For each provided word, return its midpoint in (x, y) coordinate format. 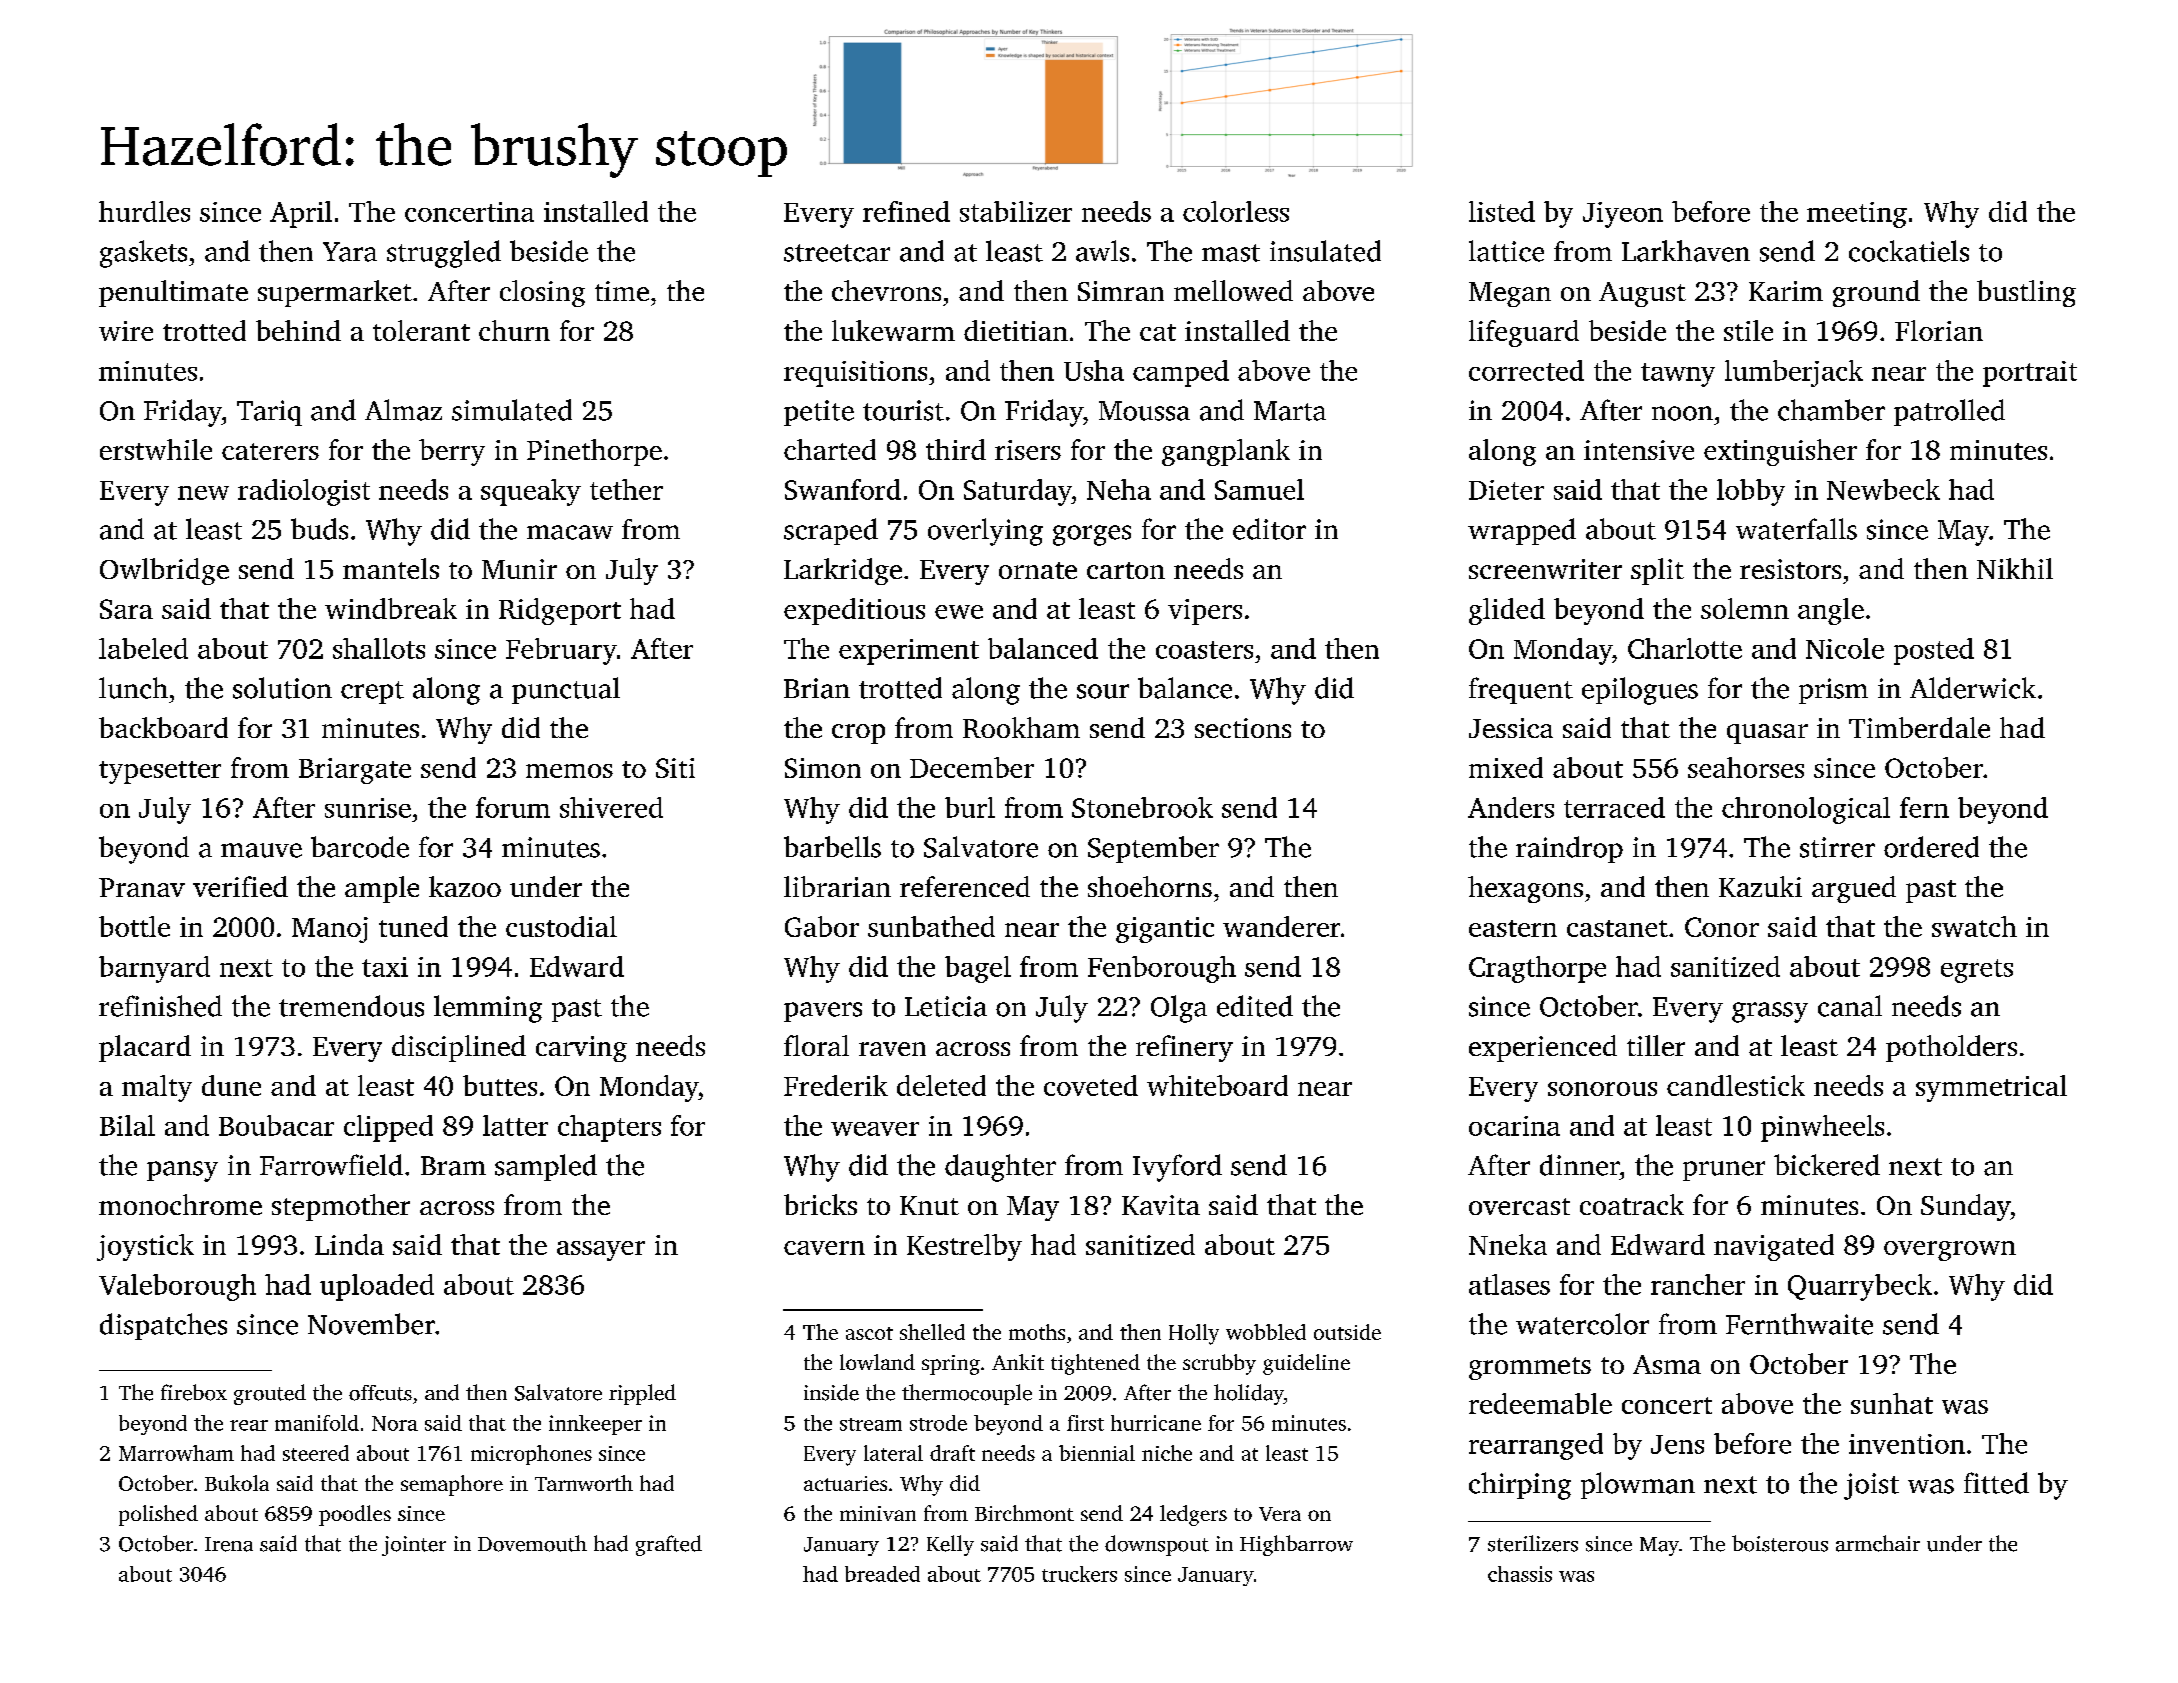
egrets (1977, 971)
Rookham (1021, 727)
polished (158, 1515)
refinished (160, 1006)
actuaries (845, 1483)
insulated (1325, 251)
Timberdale (1919, 727)
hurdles (144, 211)
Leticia (946, 1006)
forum (513, 807)
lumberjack (1794, 373)
